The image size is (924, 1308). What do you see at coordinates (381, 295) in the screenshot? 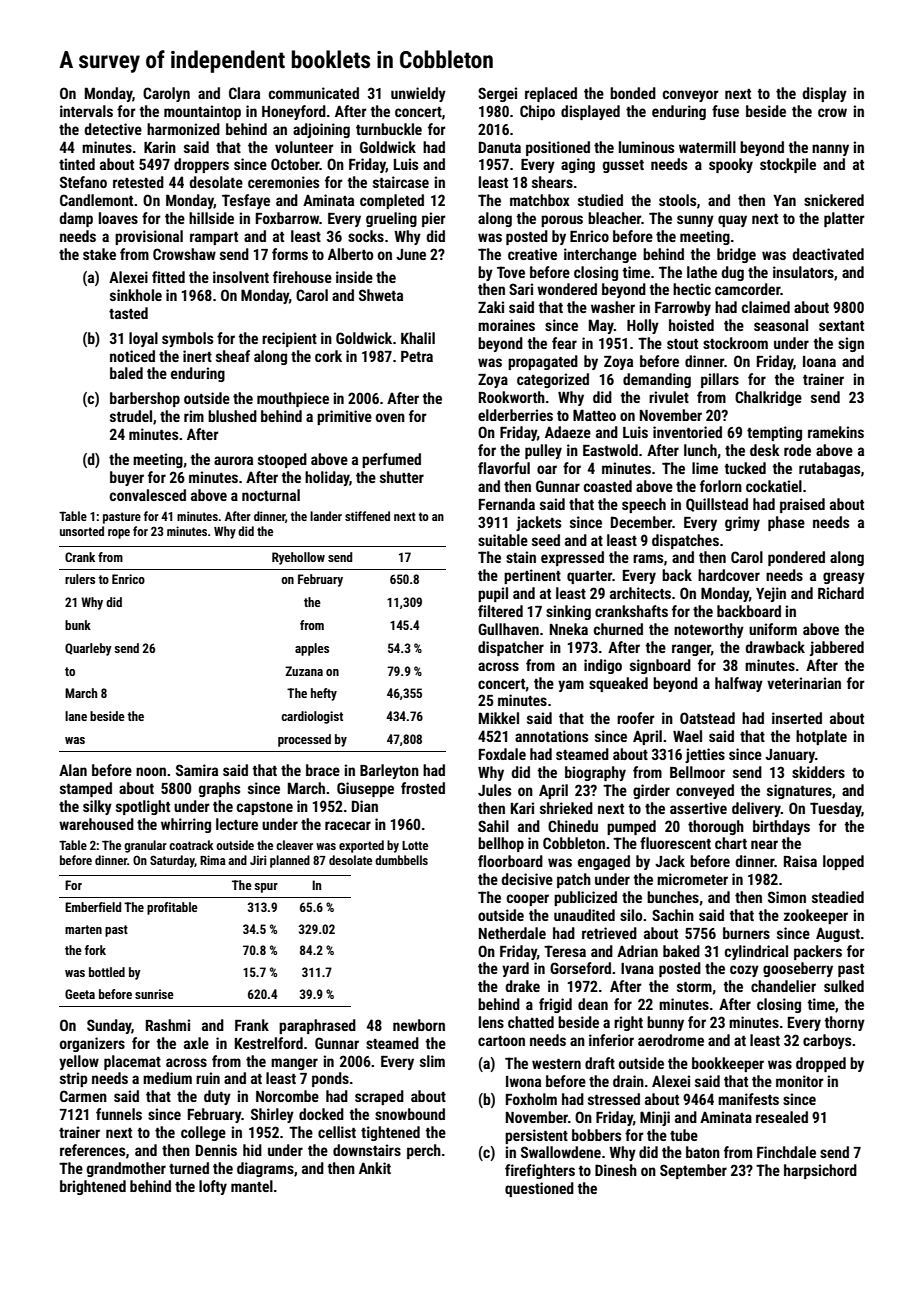
I see `Shweta` at bounding box center [381, 295].
